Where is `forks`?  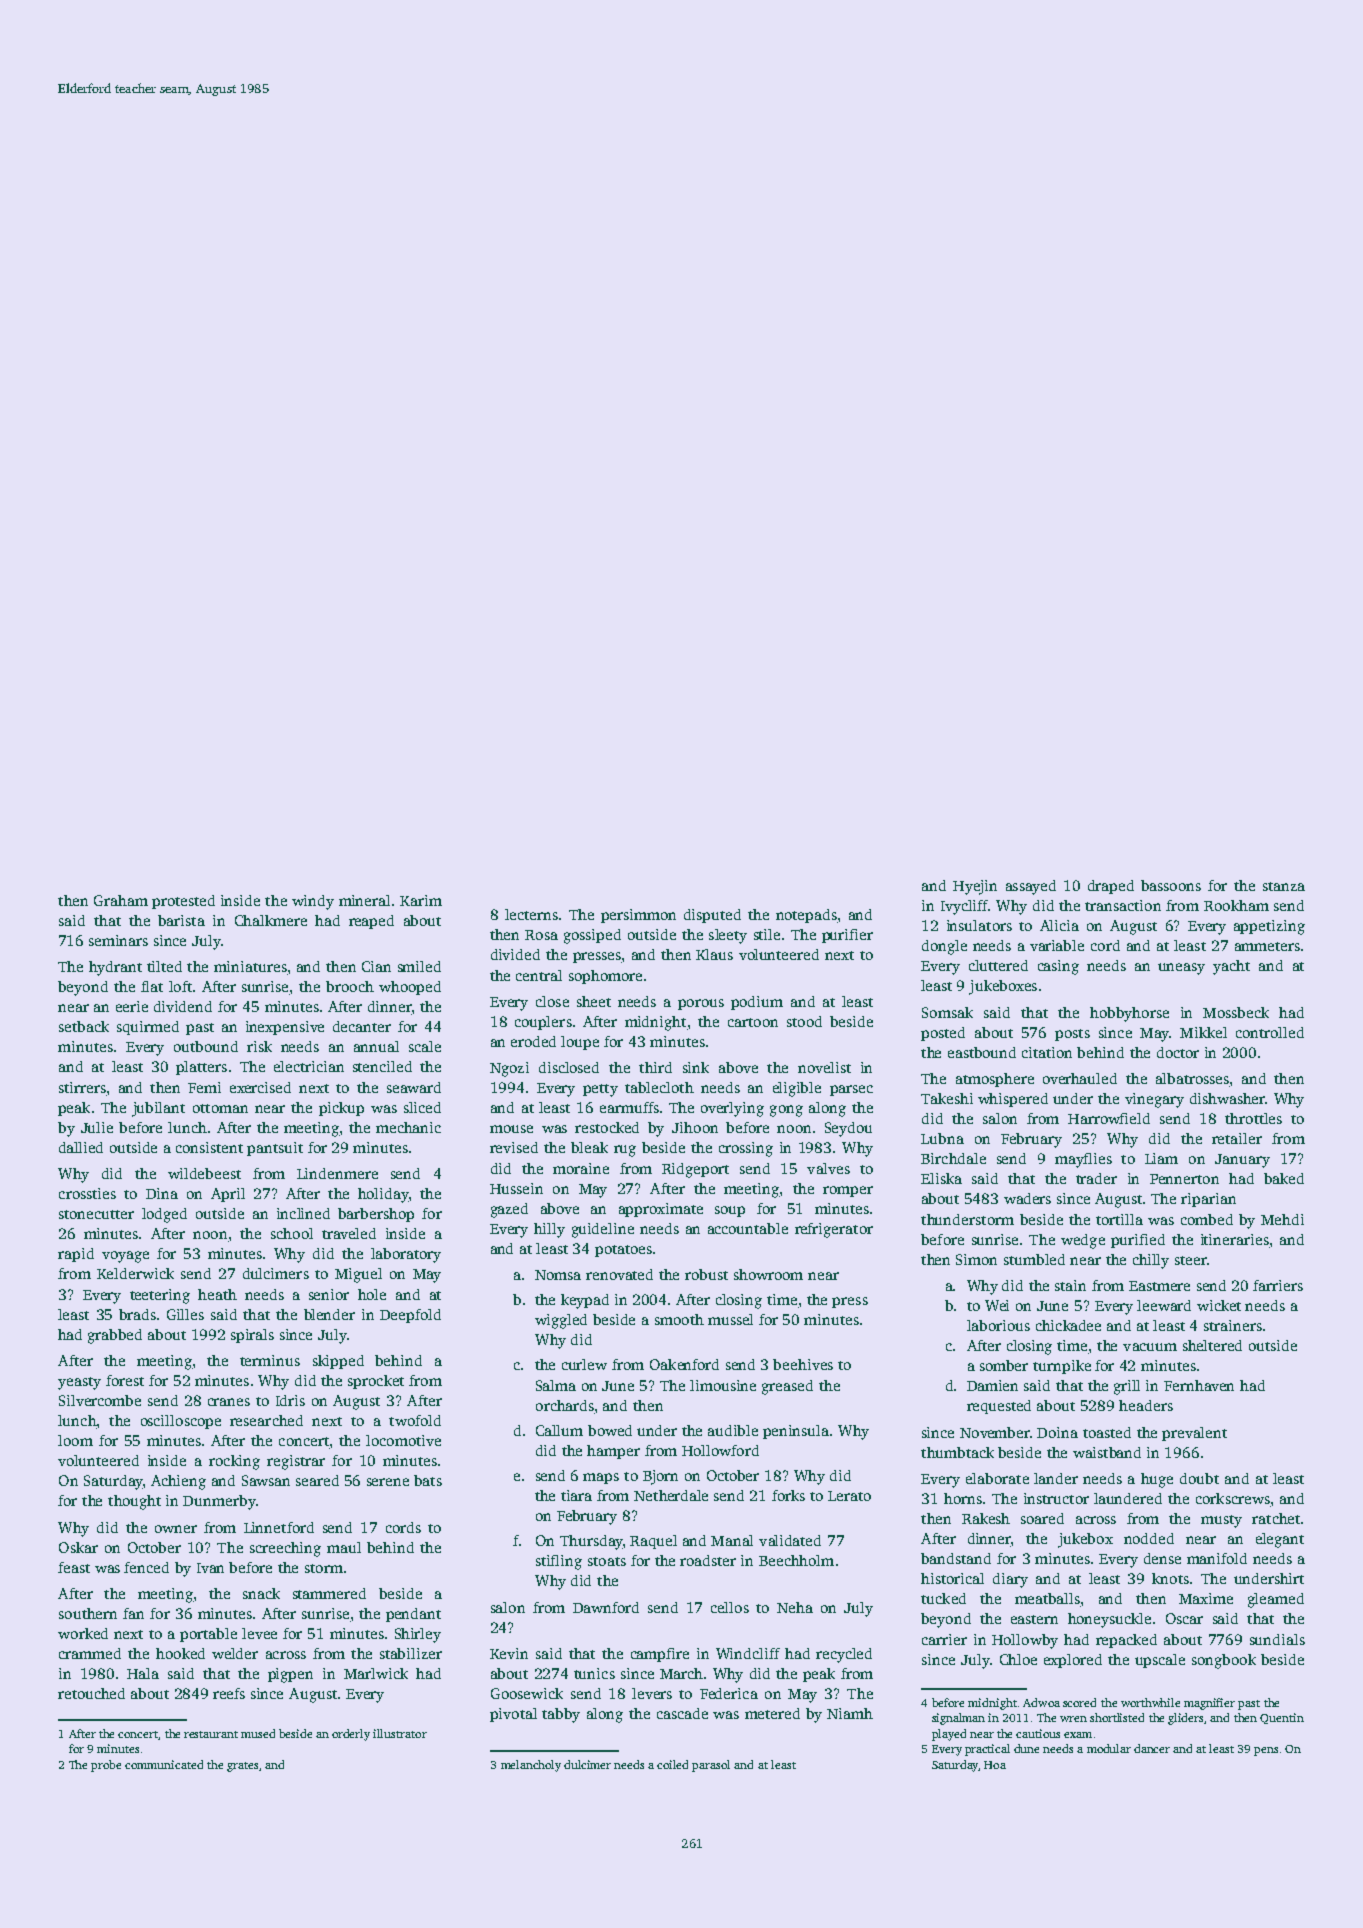 forks is located at coordinates (788, 1495).
